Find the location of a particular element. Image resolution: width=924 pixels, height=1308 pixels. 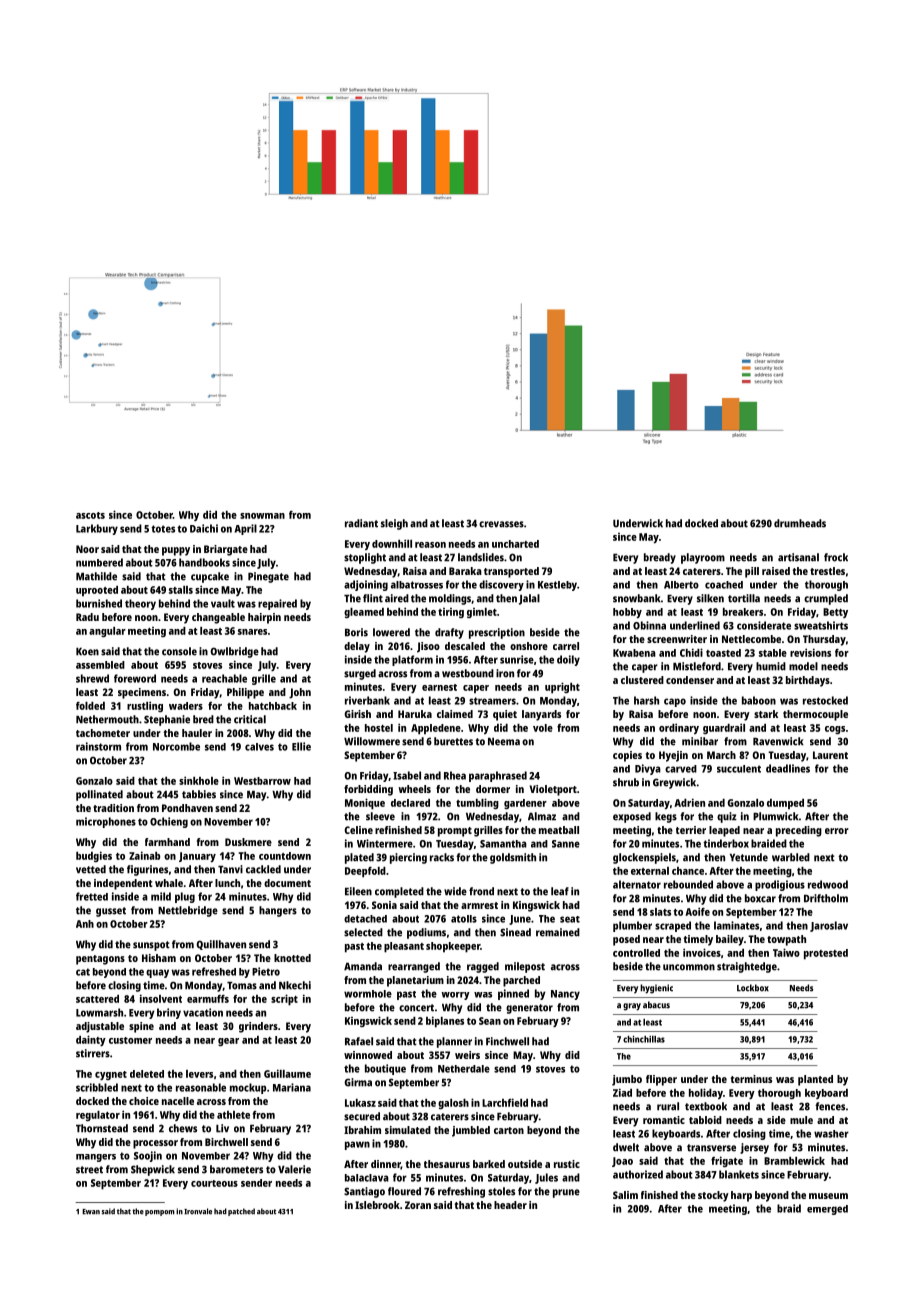

angular is located at coordinates (107, 632).
